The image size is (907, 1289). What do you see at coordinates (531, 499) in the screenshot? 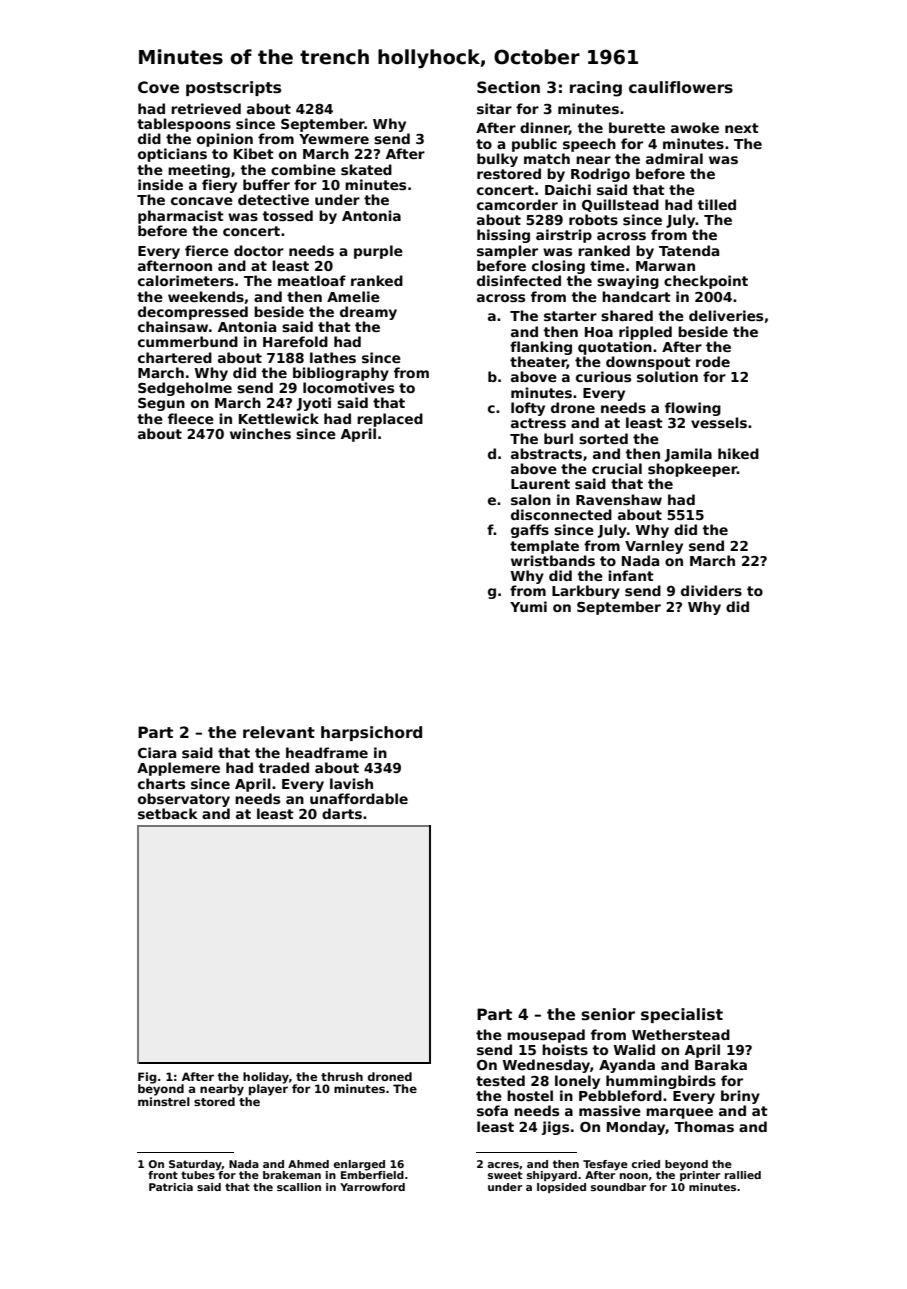
I see `salon` at bounding box center [531, 499].
